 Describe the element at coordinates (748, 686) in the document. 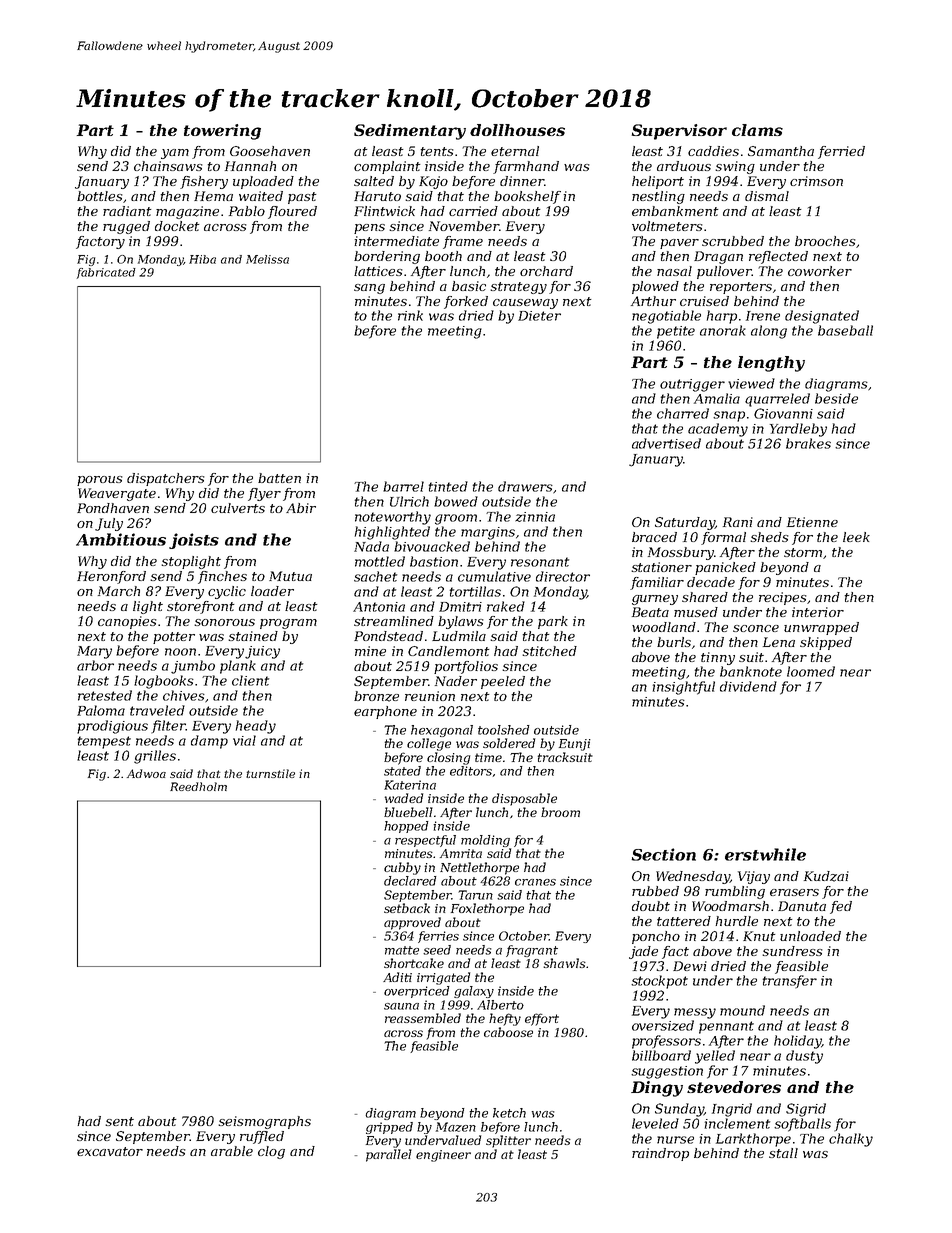

I see `dividend` at that location.
